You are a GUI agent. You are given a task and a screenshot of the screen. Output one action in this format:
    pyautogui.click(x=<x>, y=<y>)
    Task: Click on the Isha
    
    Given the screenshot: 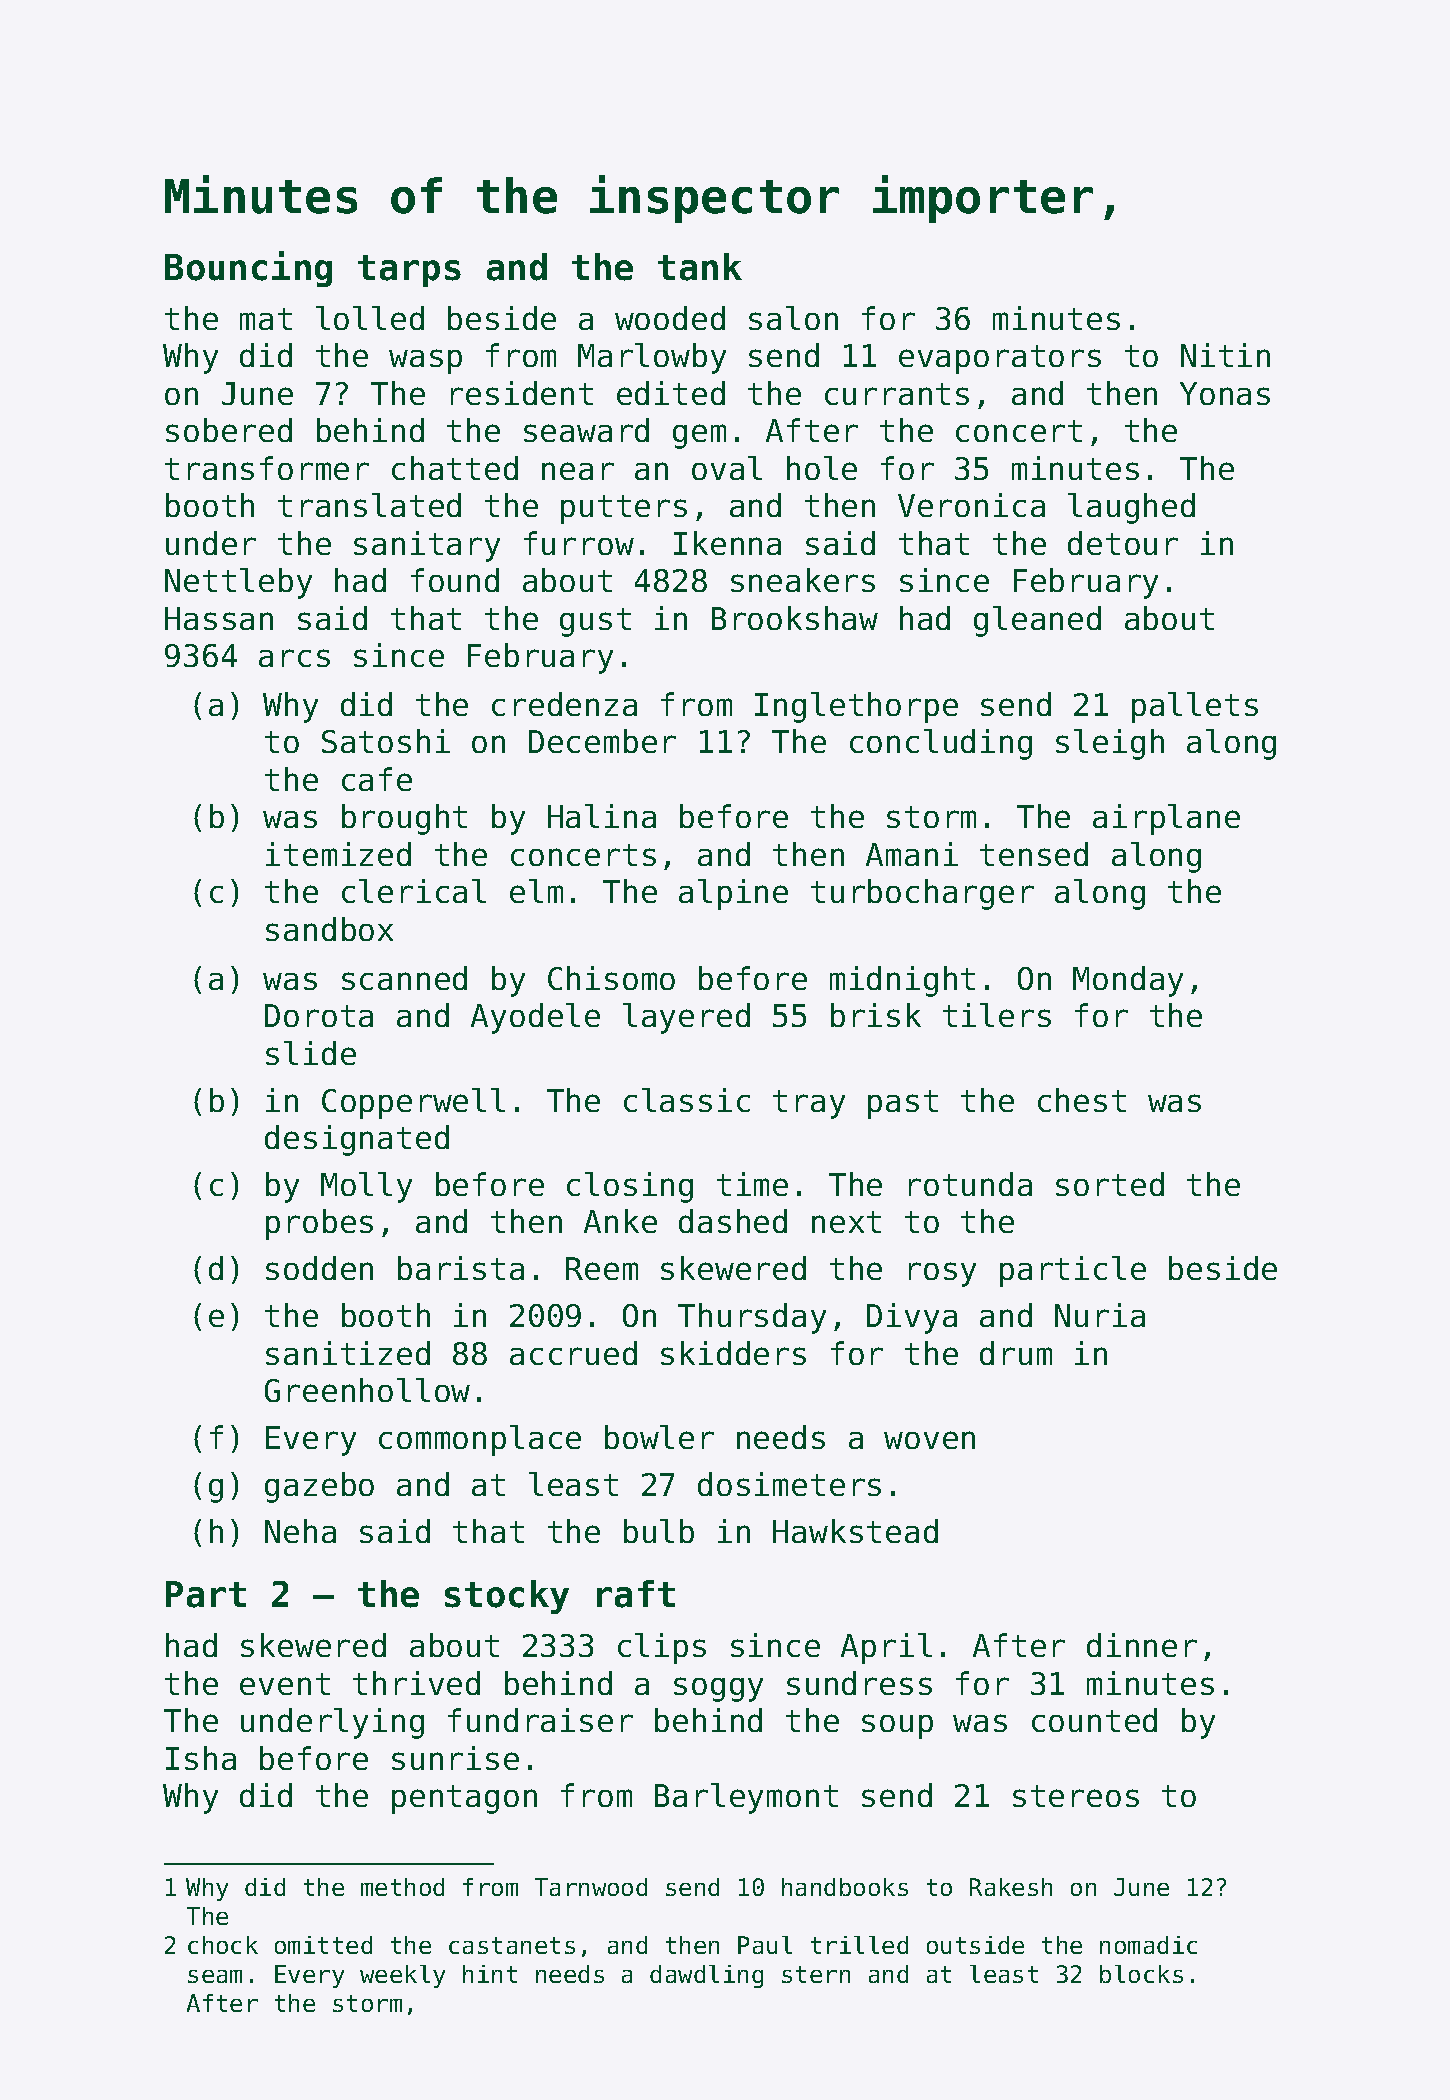 What is the action you would take?
    pyautogui.click(x=201, y=1758)
